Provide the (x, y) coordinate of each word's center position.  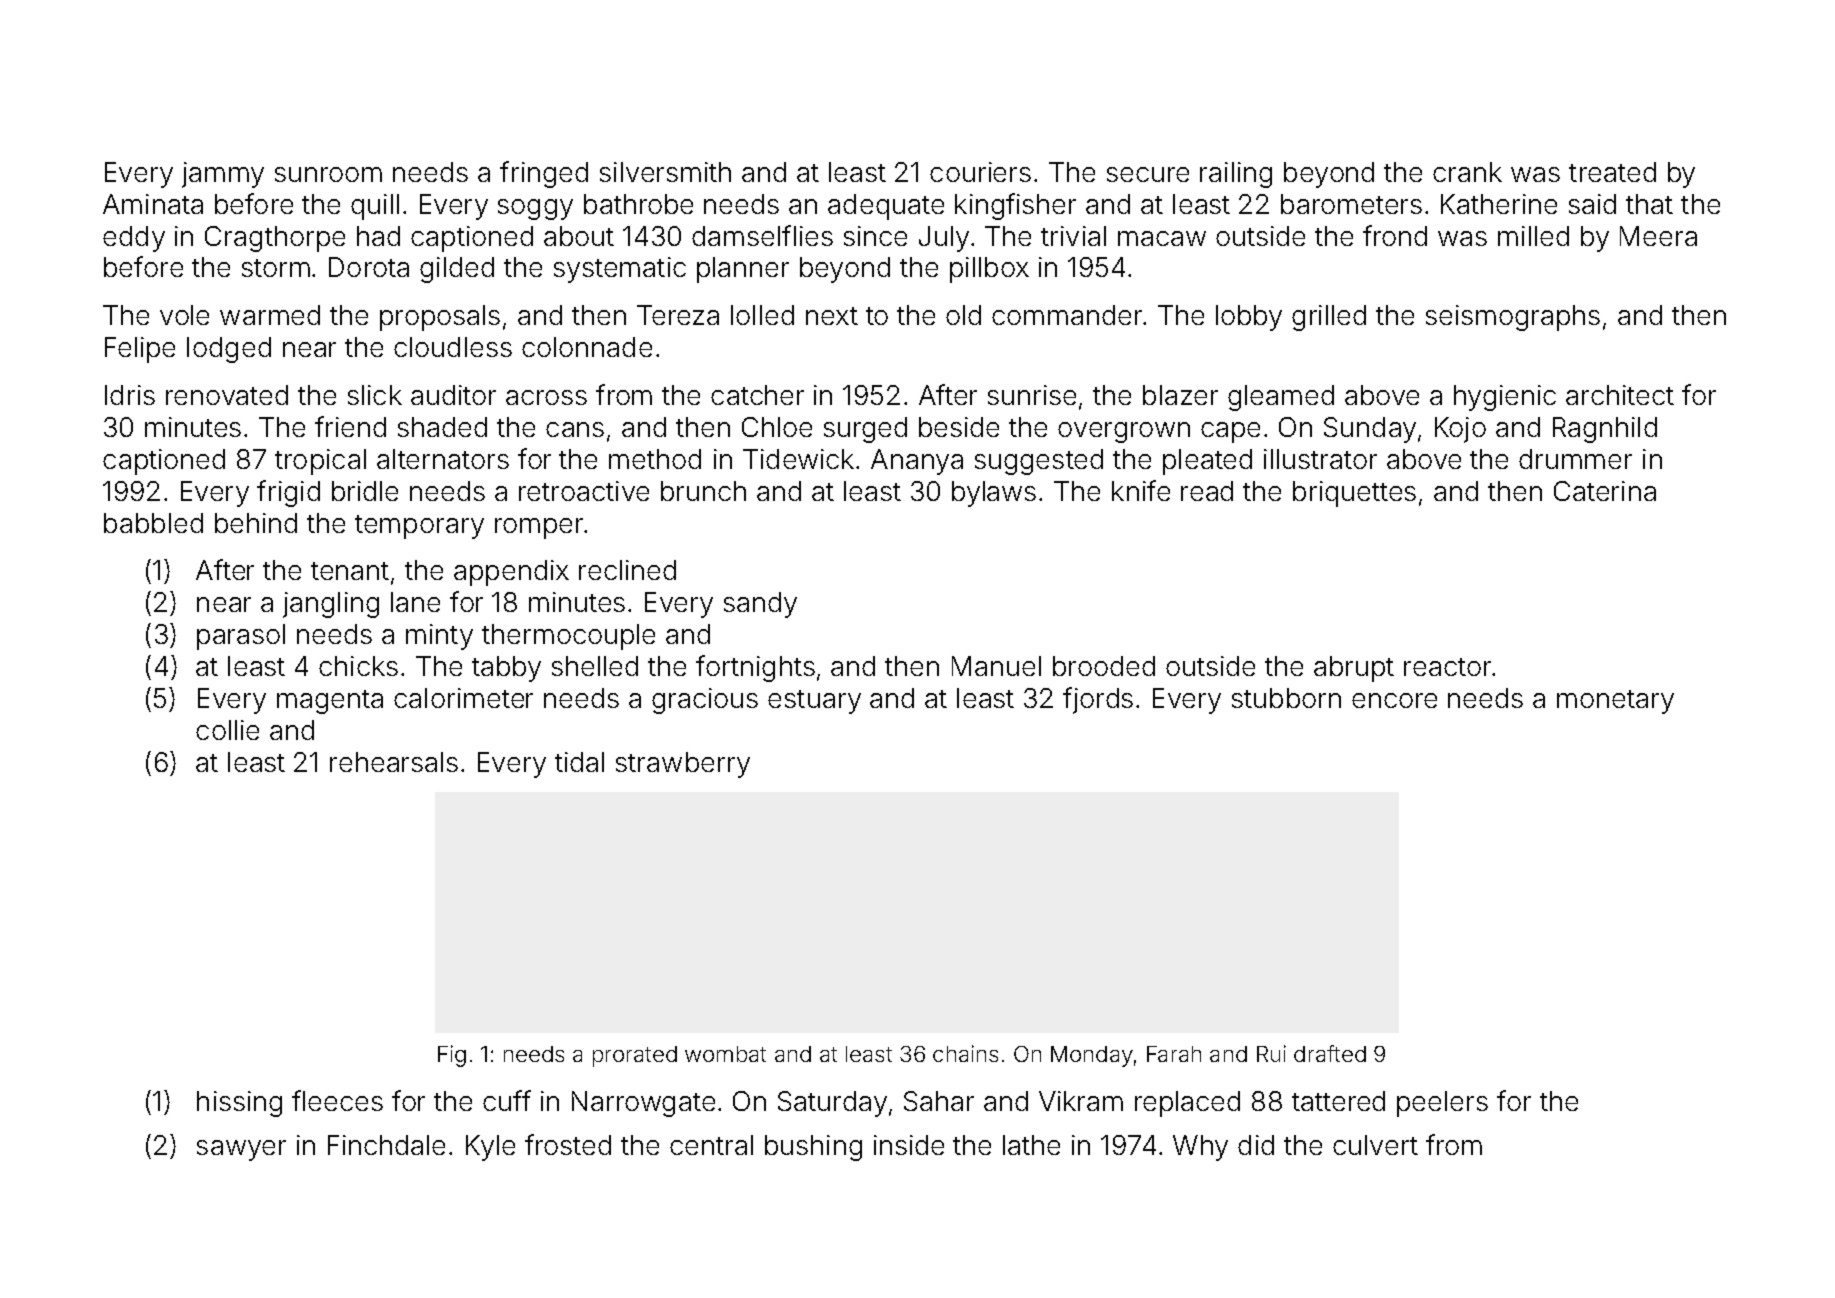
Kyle (490, 1148)
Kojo (1460, 430)
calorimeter (463, 698)
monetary (1615, 702)
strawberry (683, 765)
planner (743, 270)
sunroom (328, 174)
